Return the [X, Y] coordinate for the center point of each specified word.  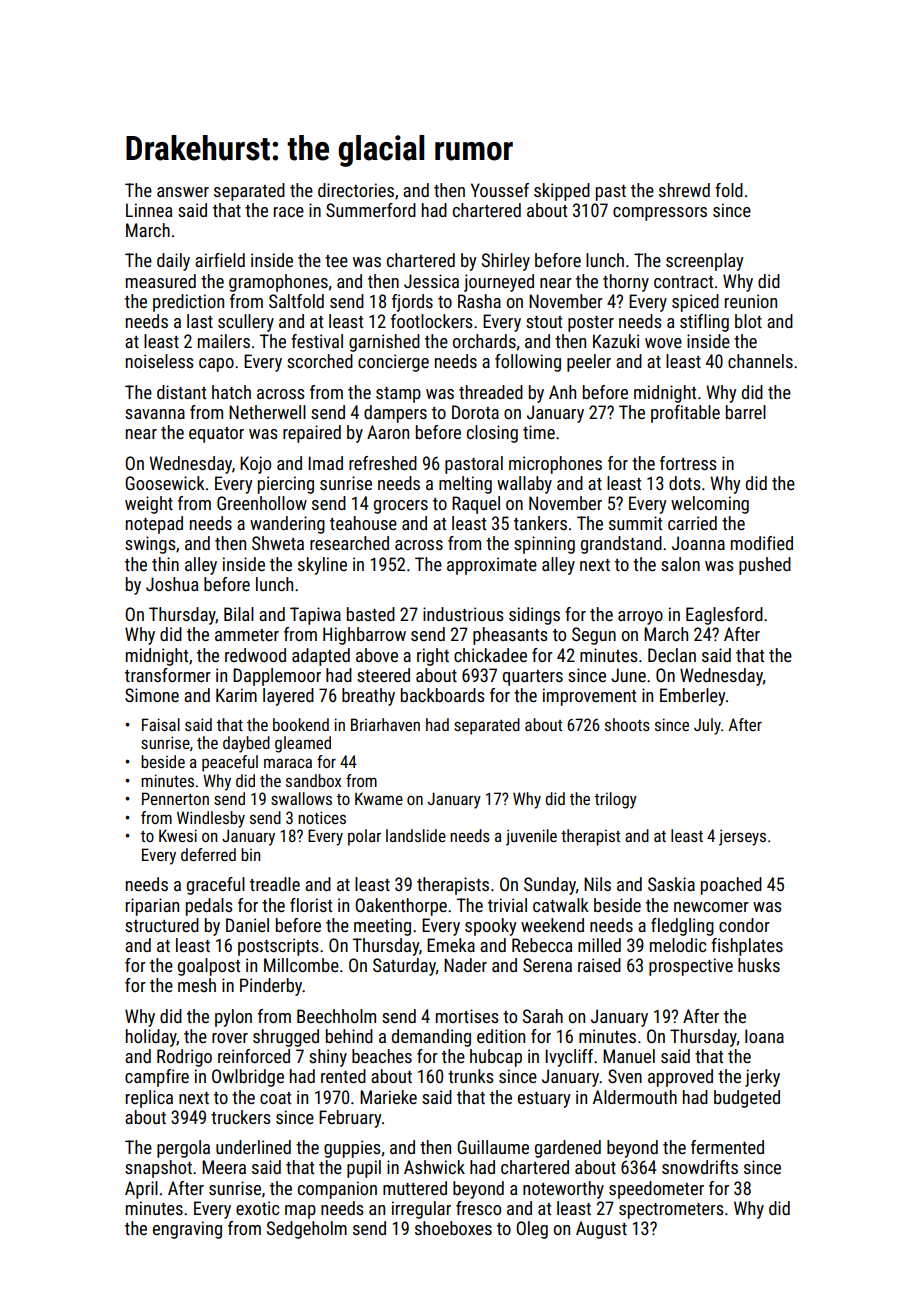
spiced [695, 303]
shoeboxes [453, 1228]
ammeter [247, 635]
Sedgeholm [307, 1230]
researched [349, 543]
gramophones [278, 283]
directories [356, 190]
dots [685, 483]
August [601, 1230]
